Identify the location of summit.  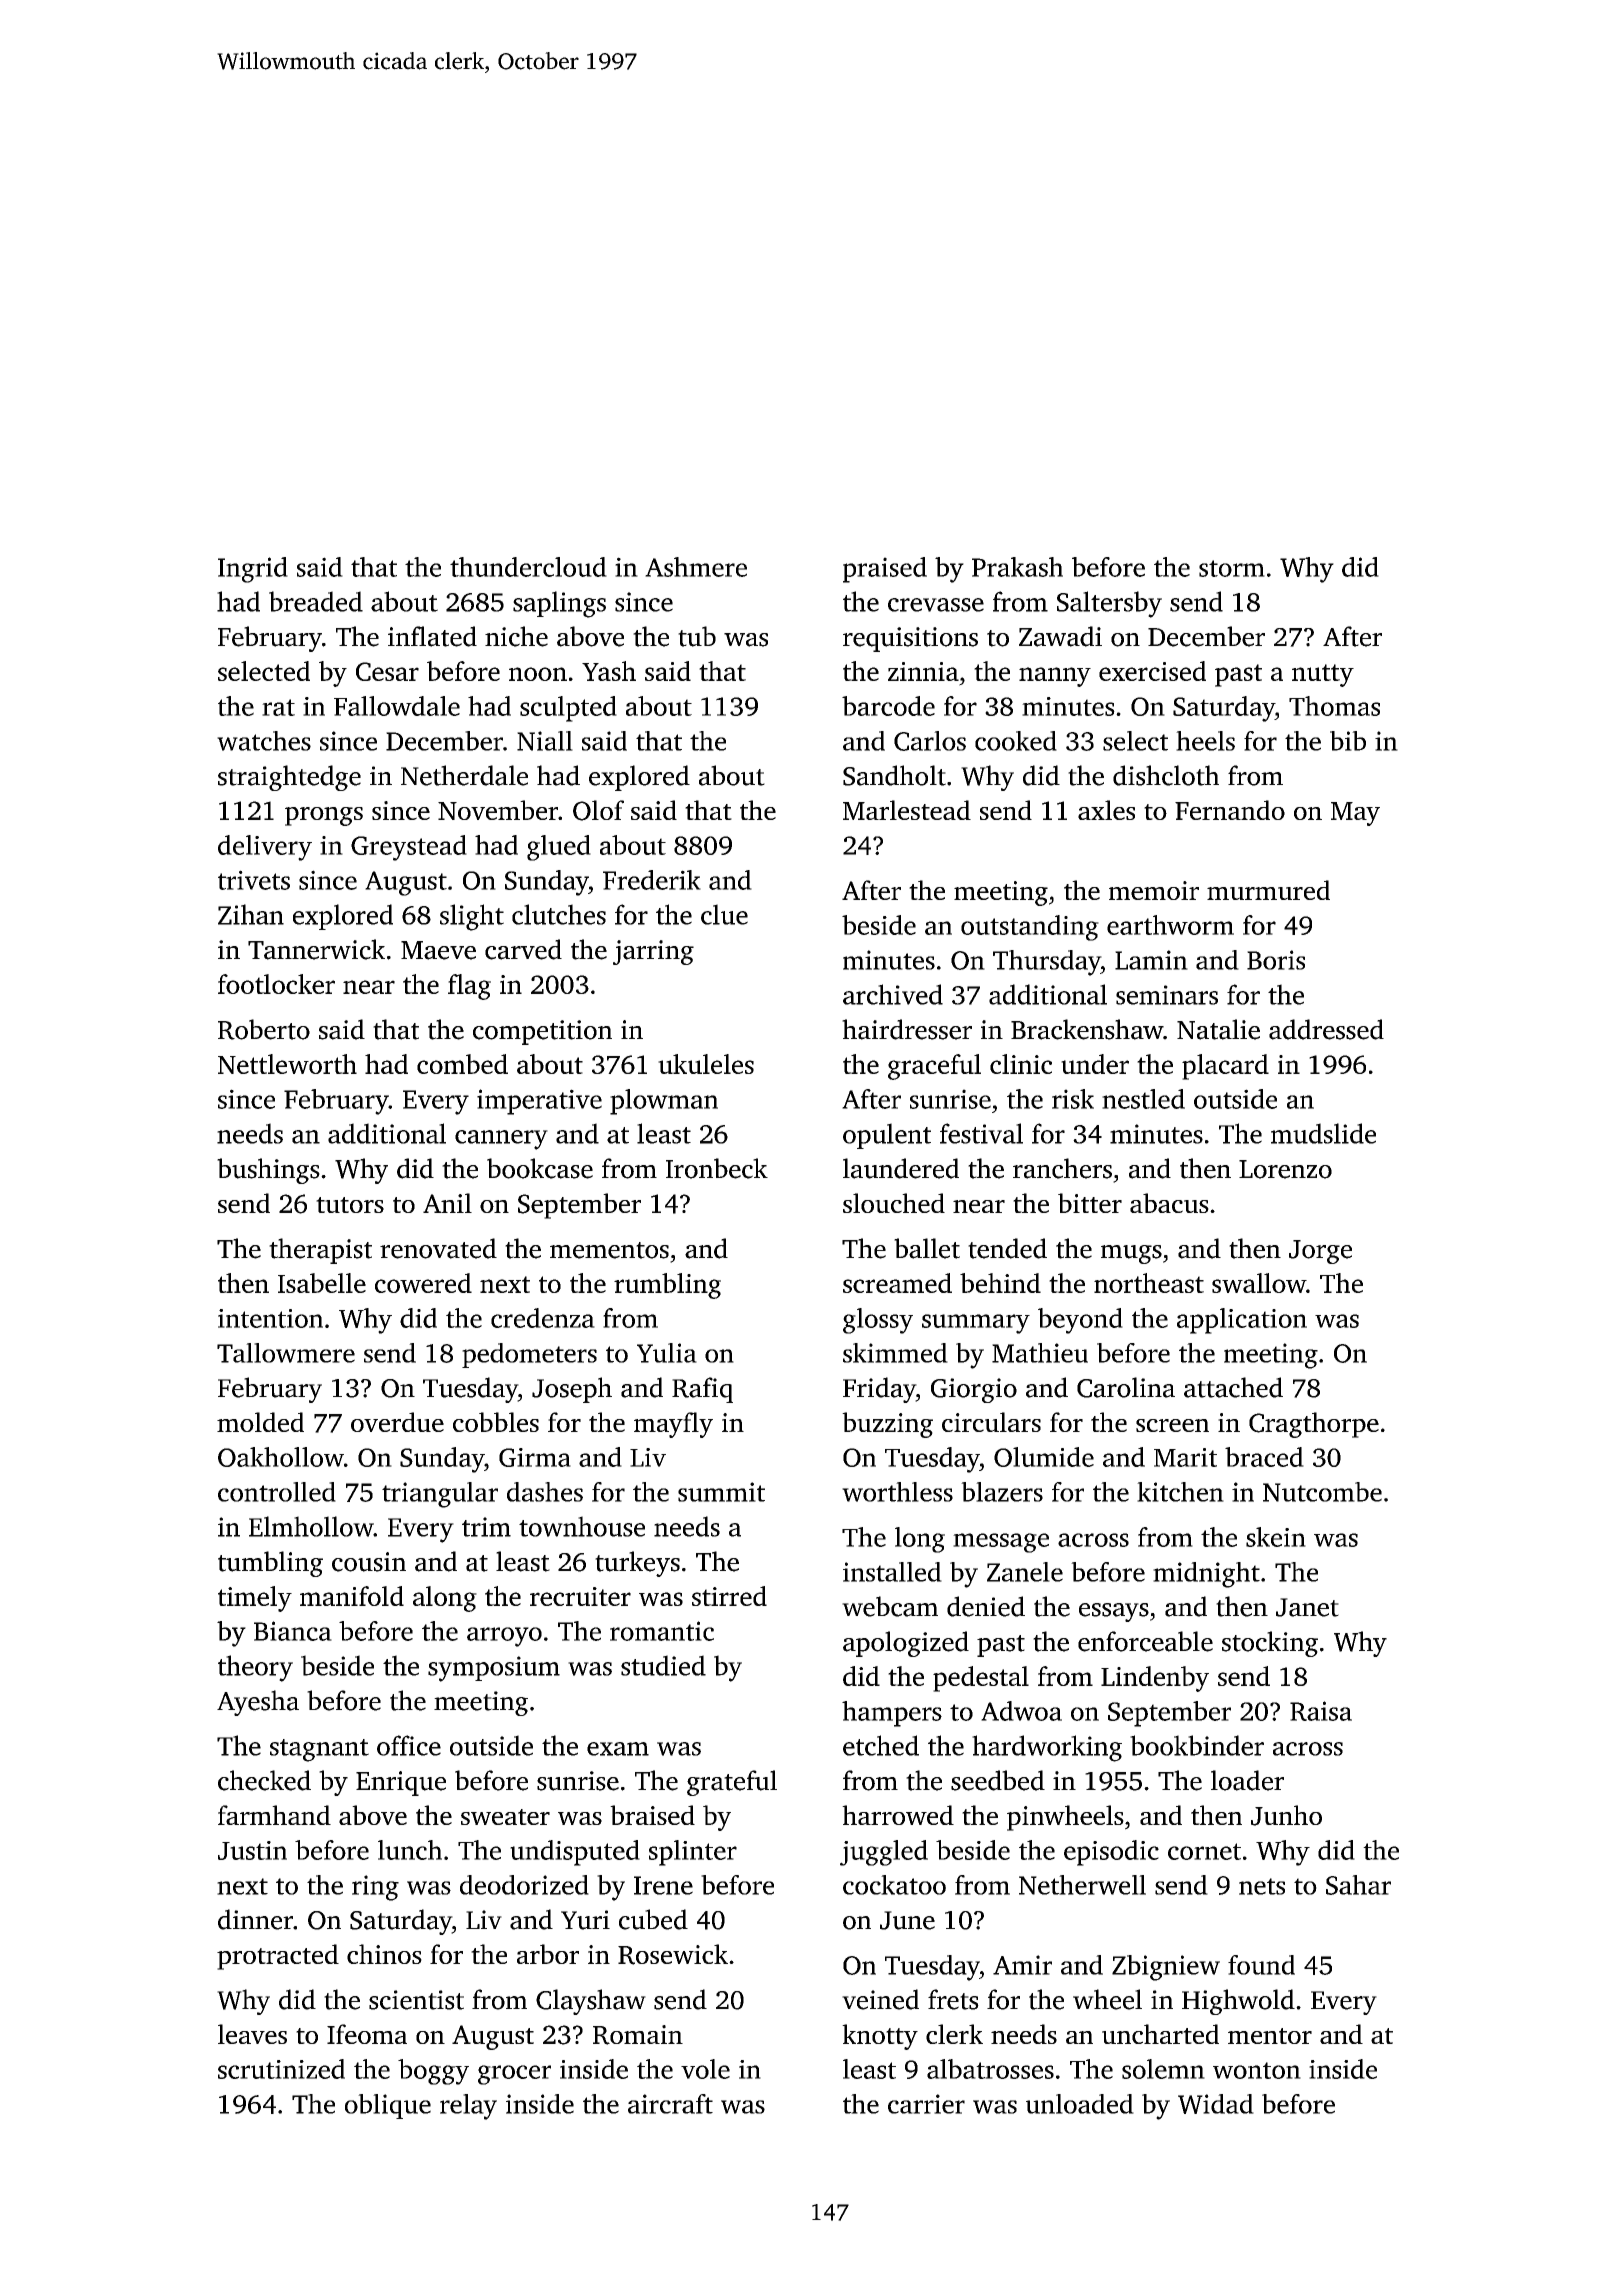
(721, 1492).
